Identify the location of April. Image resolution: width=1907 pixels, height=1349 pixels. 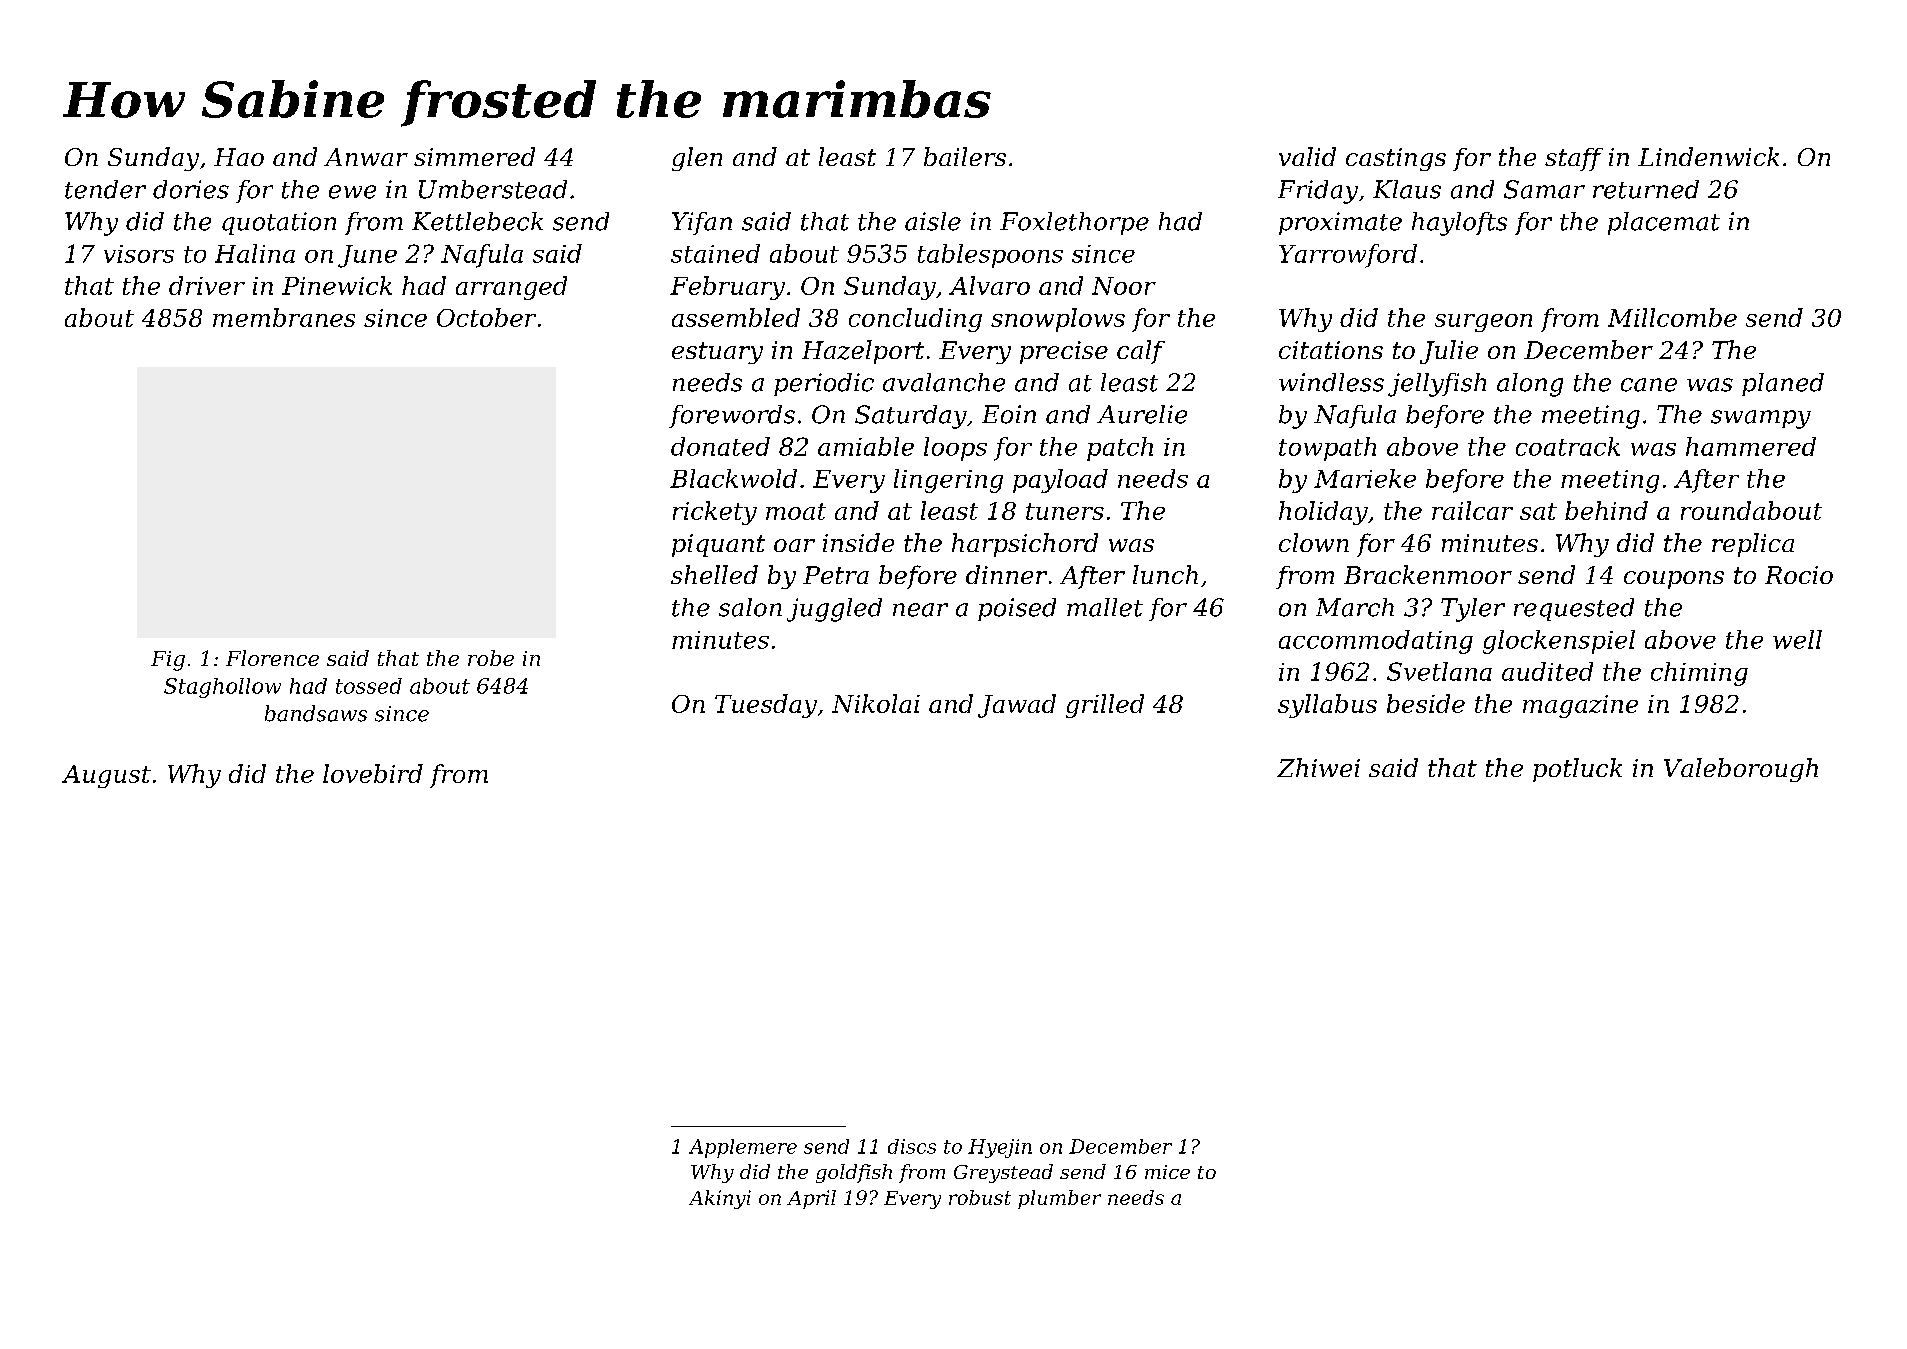
(811, 1199).
